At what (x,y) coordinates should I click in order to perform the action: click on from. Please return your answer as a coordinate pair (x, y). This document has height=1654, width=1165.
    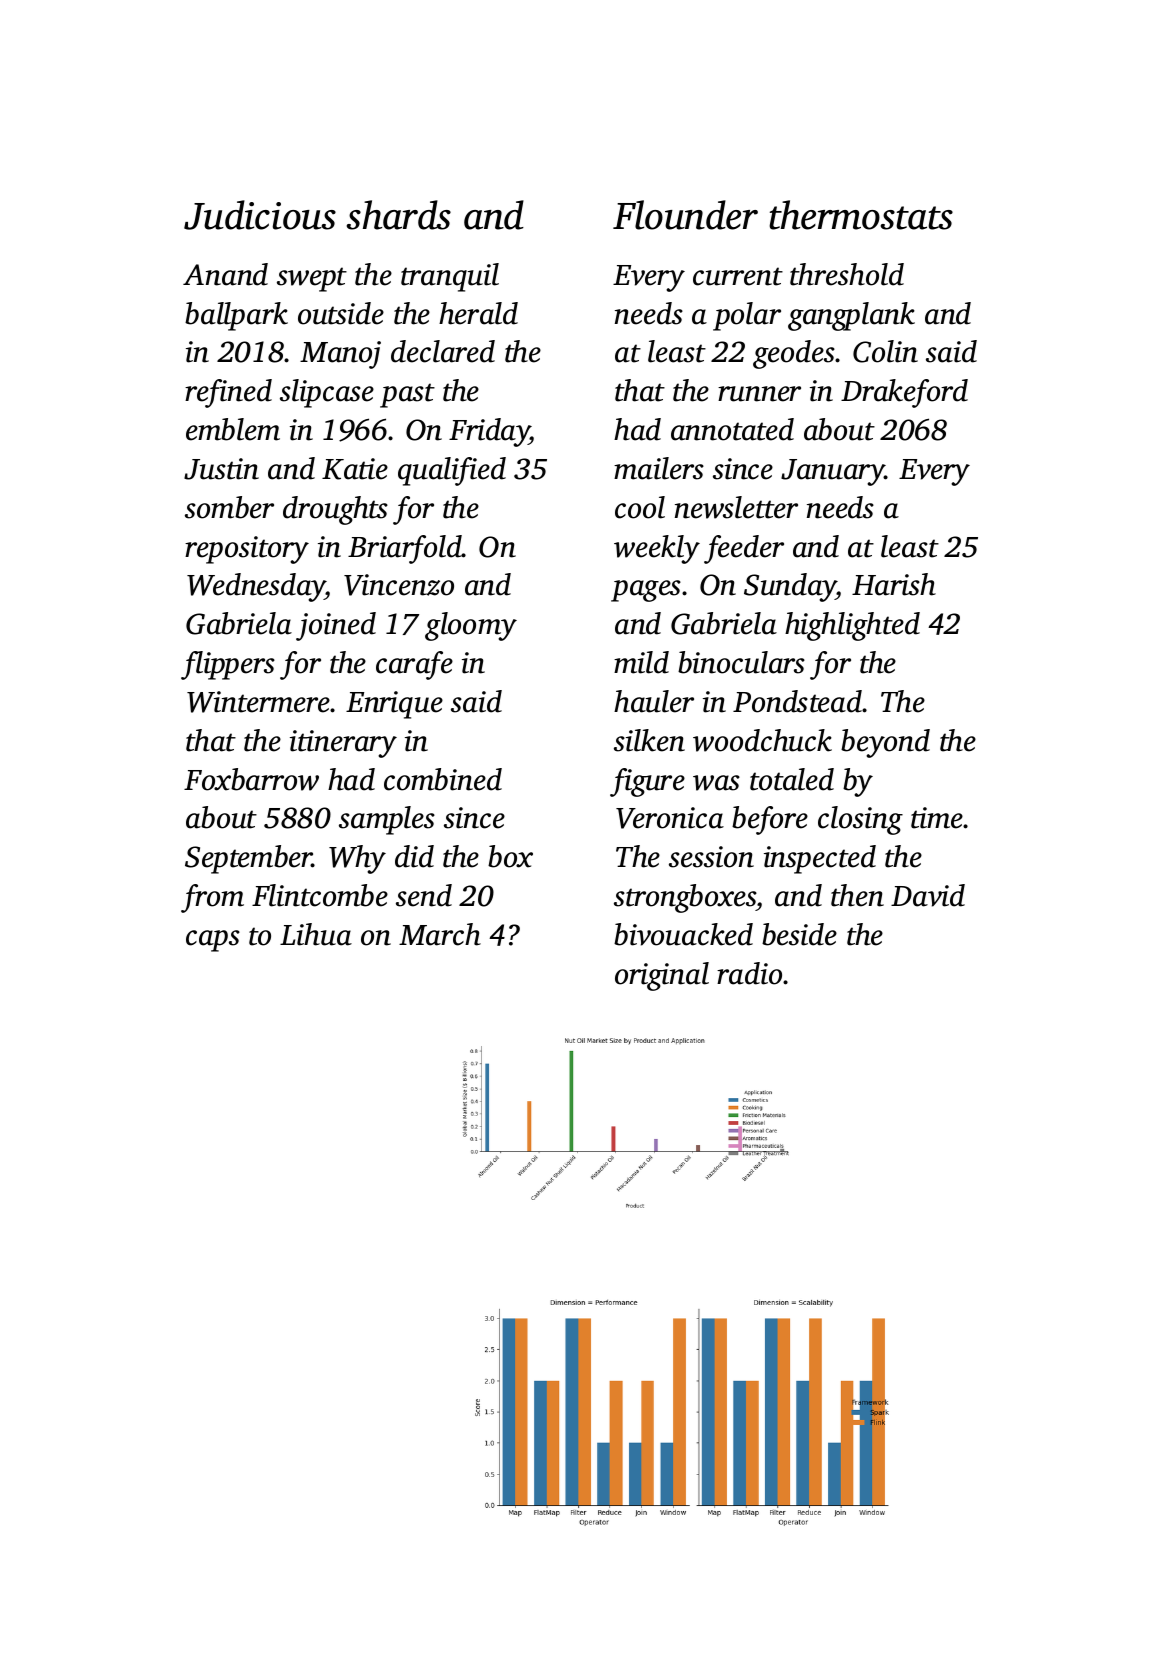
    Looking at the image, I should click on (212, 898).
